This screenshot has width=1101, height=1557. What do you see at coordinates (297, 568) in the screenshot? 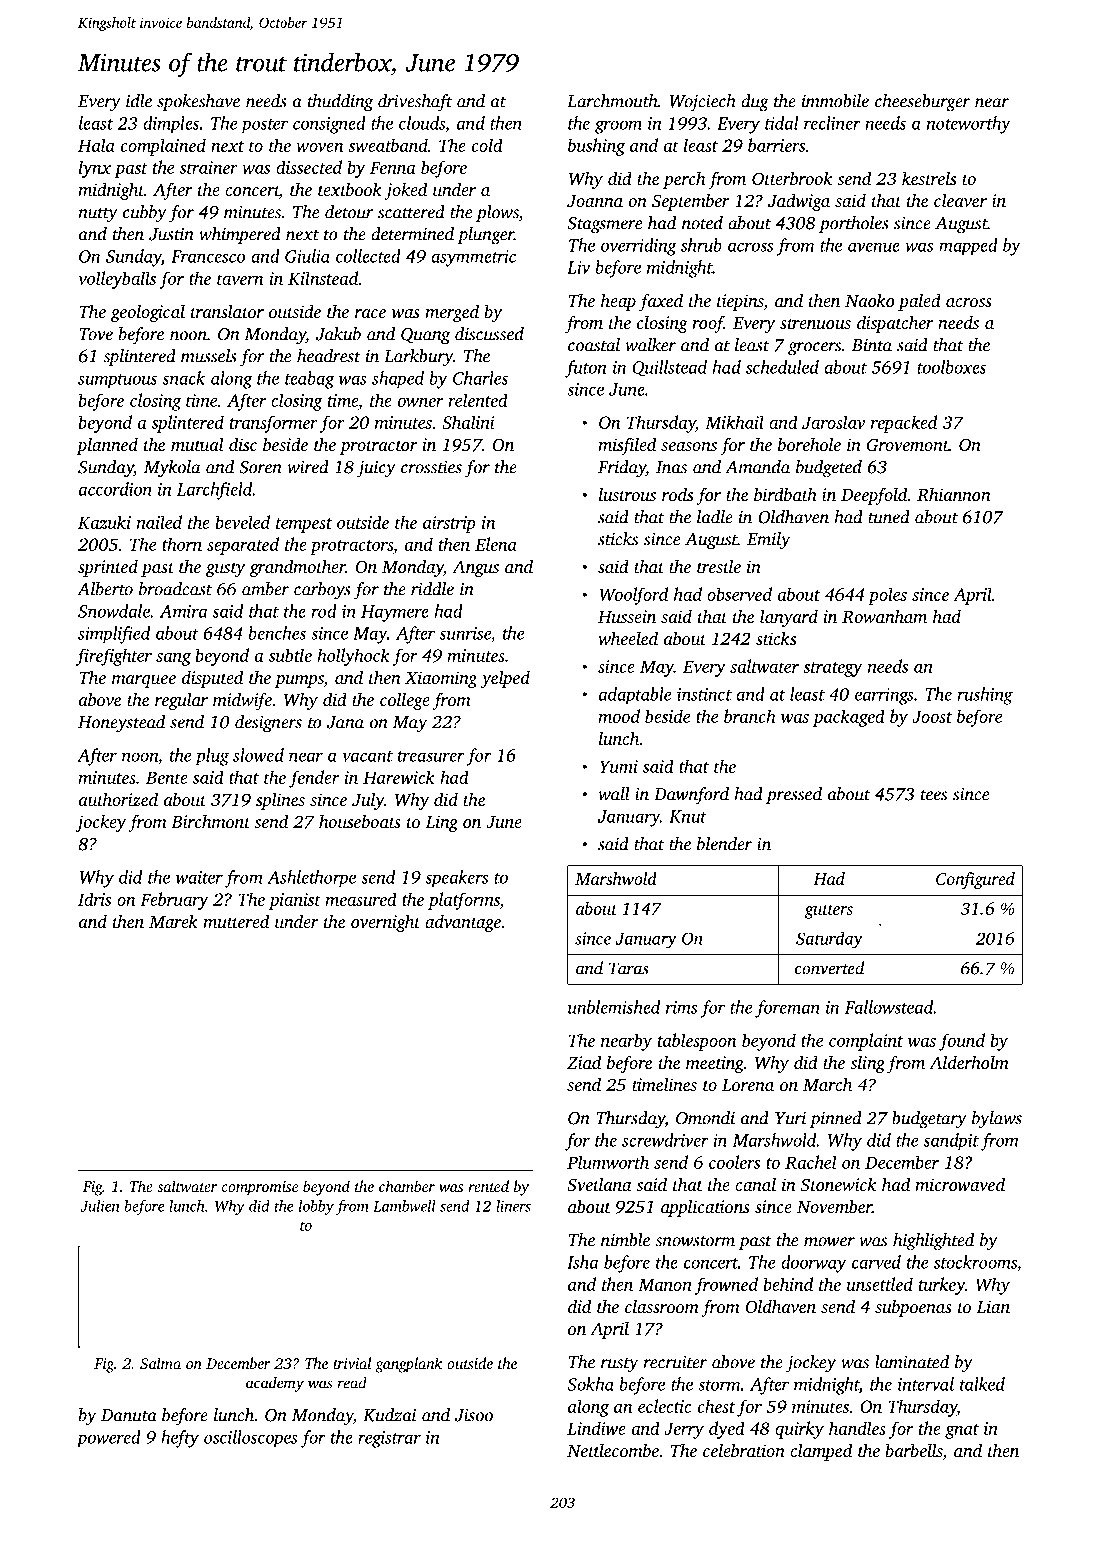
I see `grandmother` at bounding box center [297, 568].
